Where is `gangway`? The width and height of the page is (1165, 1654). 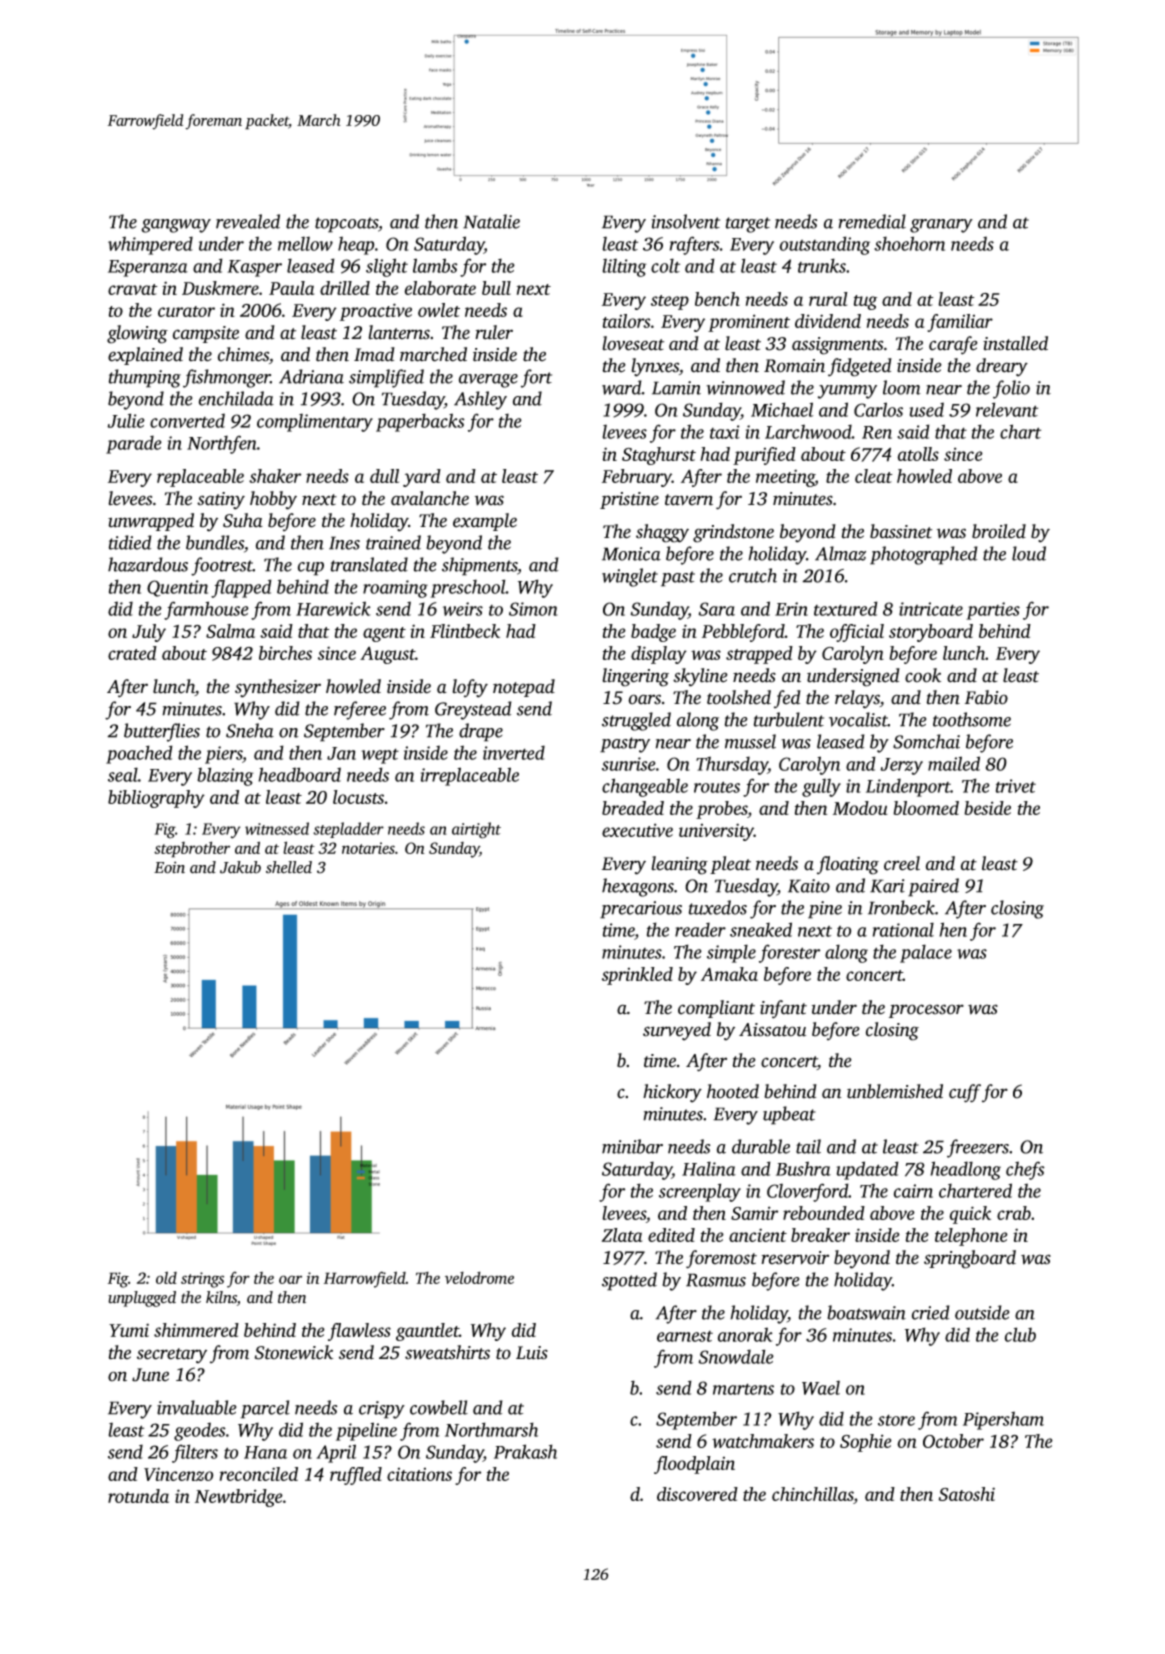
gangway is located at coordinates (176, 226).
